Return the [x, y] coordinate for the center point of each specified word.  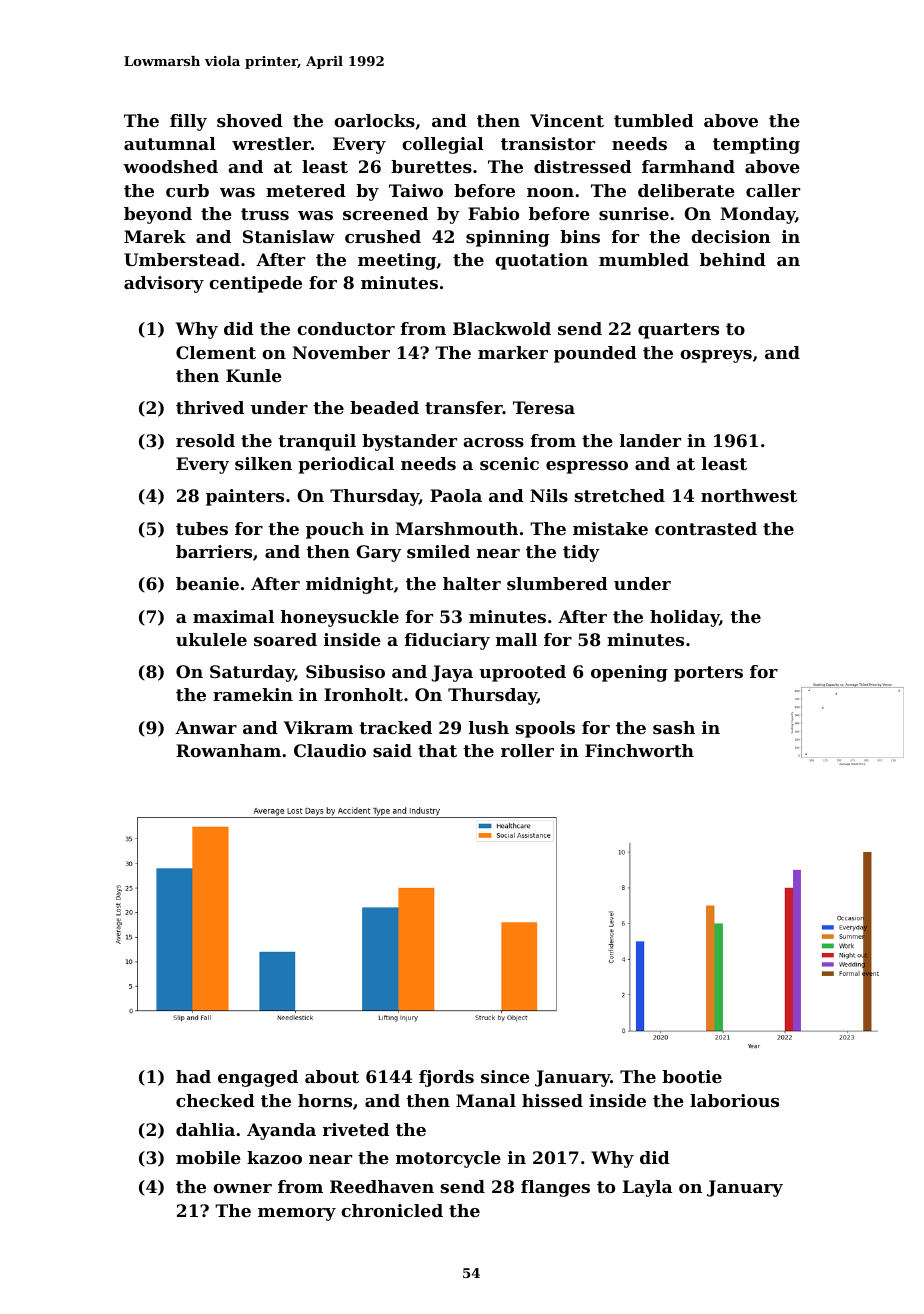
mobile [208, 1157]
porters [708, 674]
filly [188, 122]
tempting [756, 145]
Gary [378, 553]
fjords [446, 1078]
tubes [202, 528]
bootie [692, 1076]
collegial [443, 145]
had [193, 1076]
